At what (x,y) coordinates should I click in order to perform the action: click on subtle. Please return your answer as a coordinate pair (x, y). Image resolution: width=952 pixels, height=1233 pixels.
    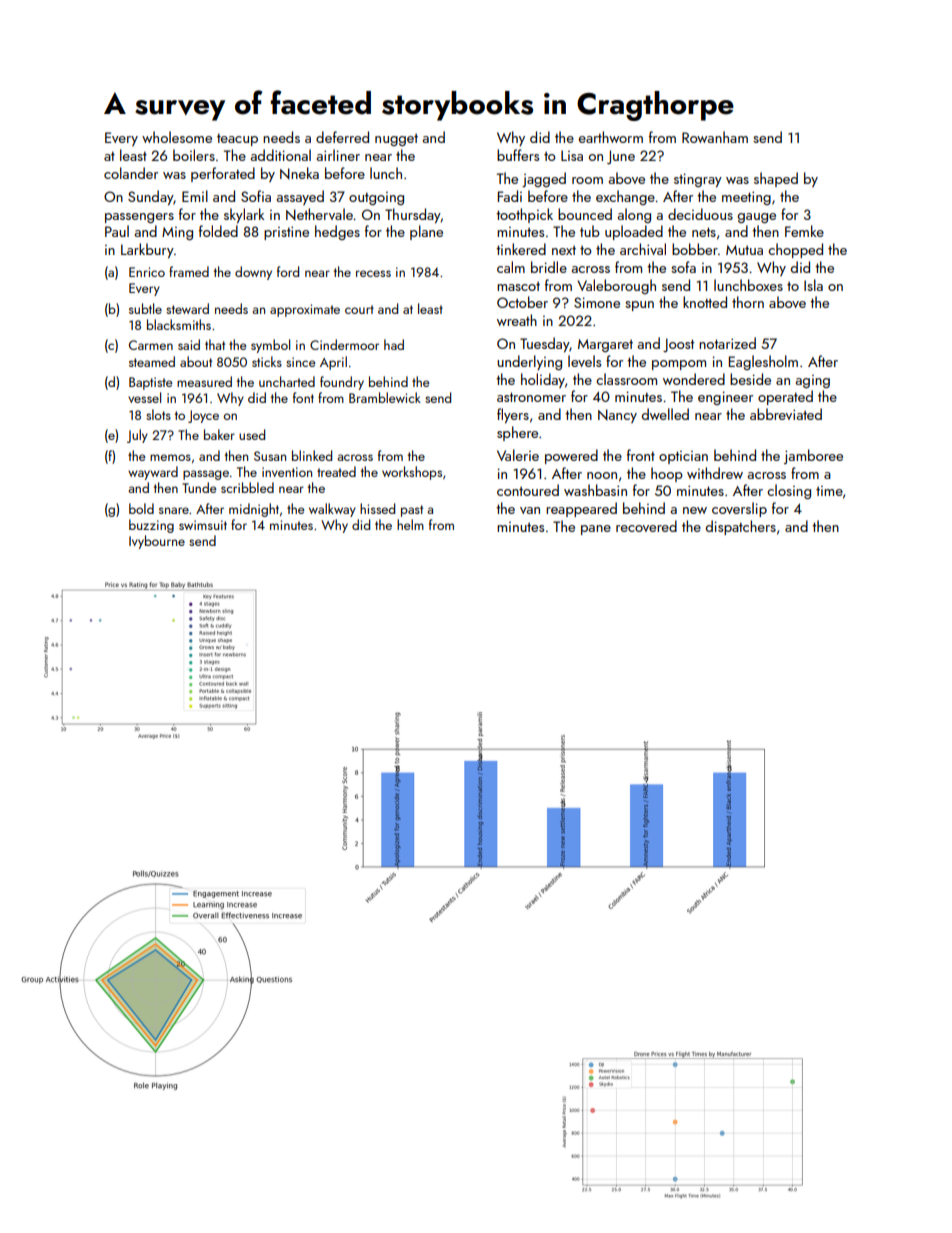
    Looking at the image, I should click on (145, 308).
